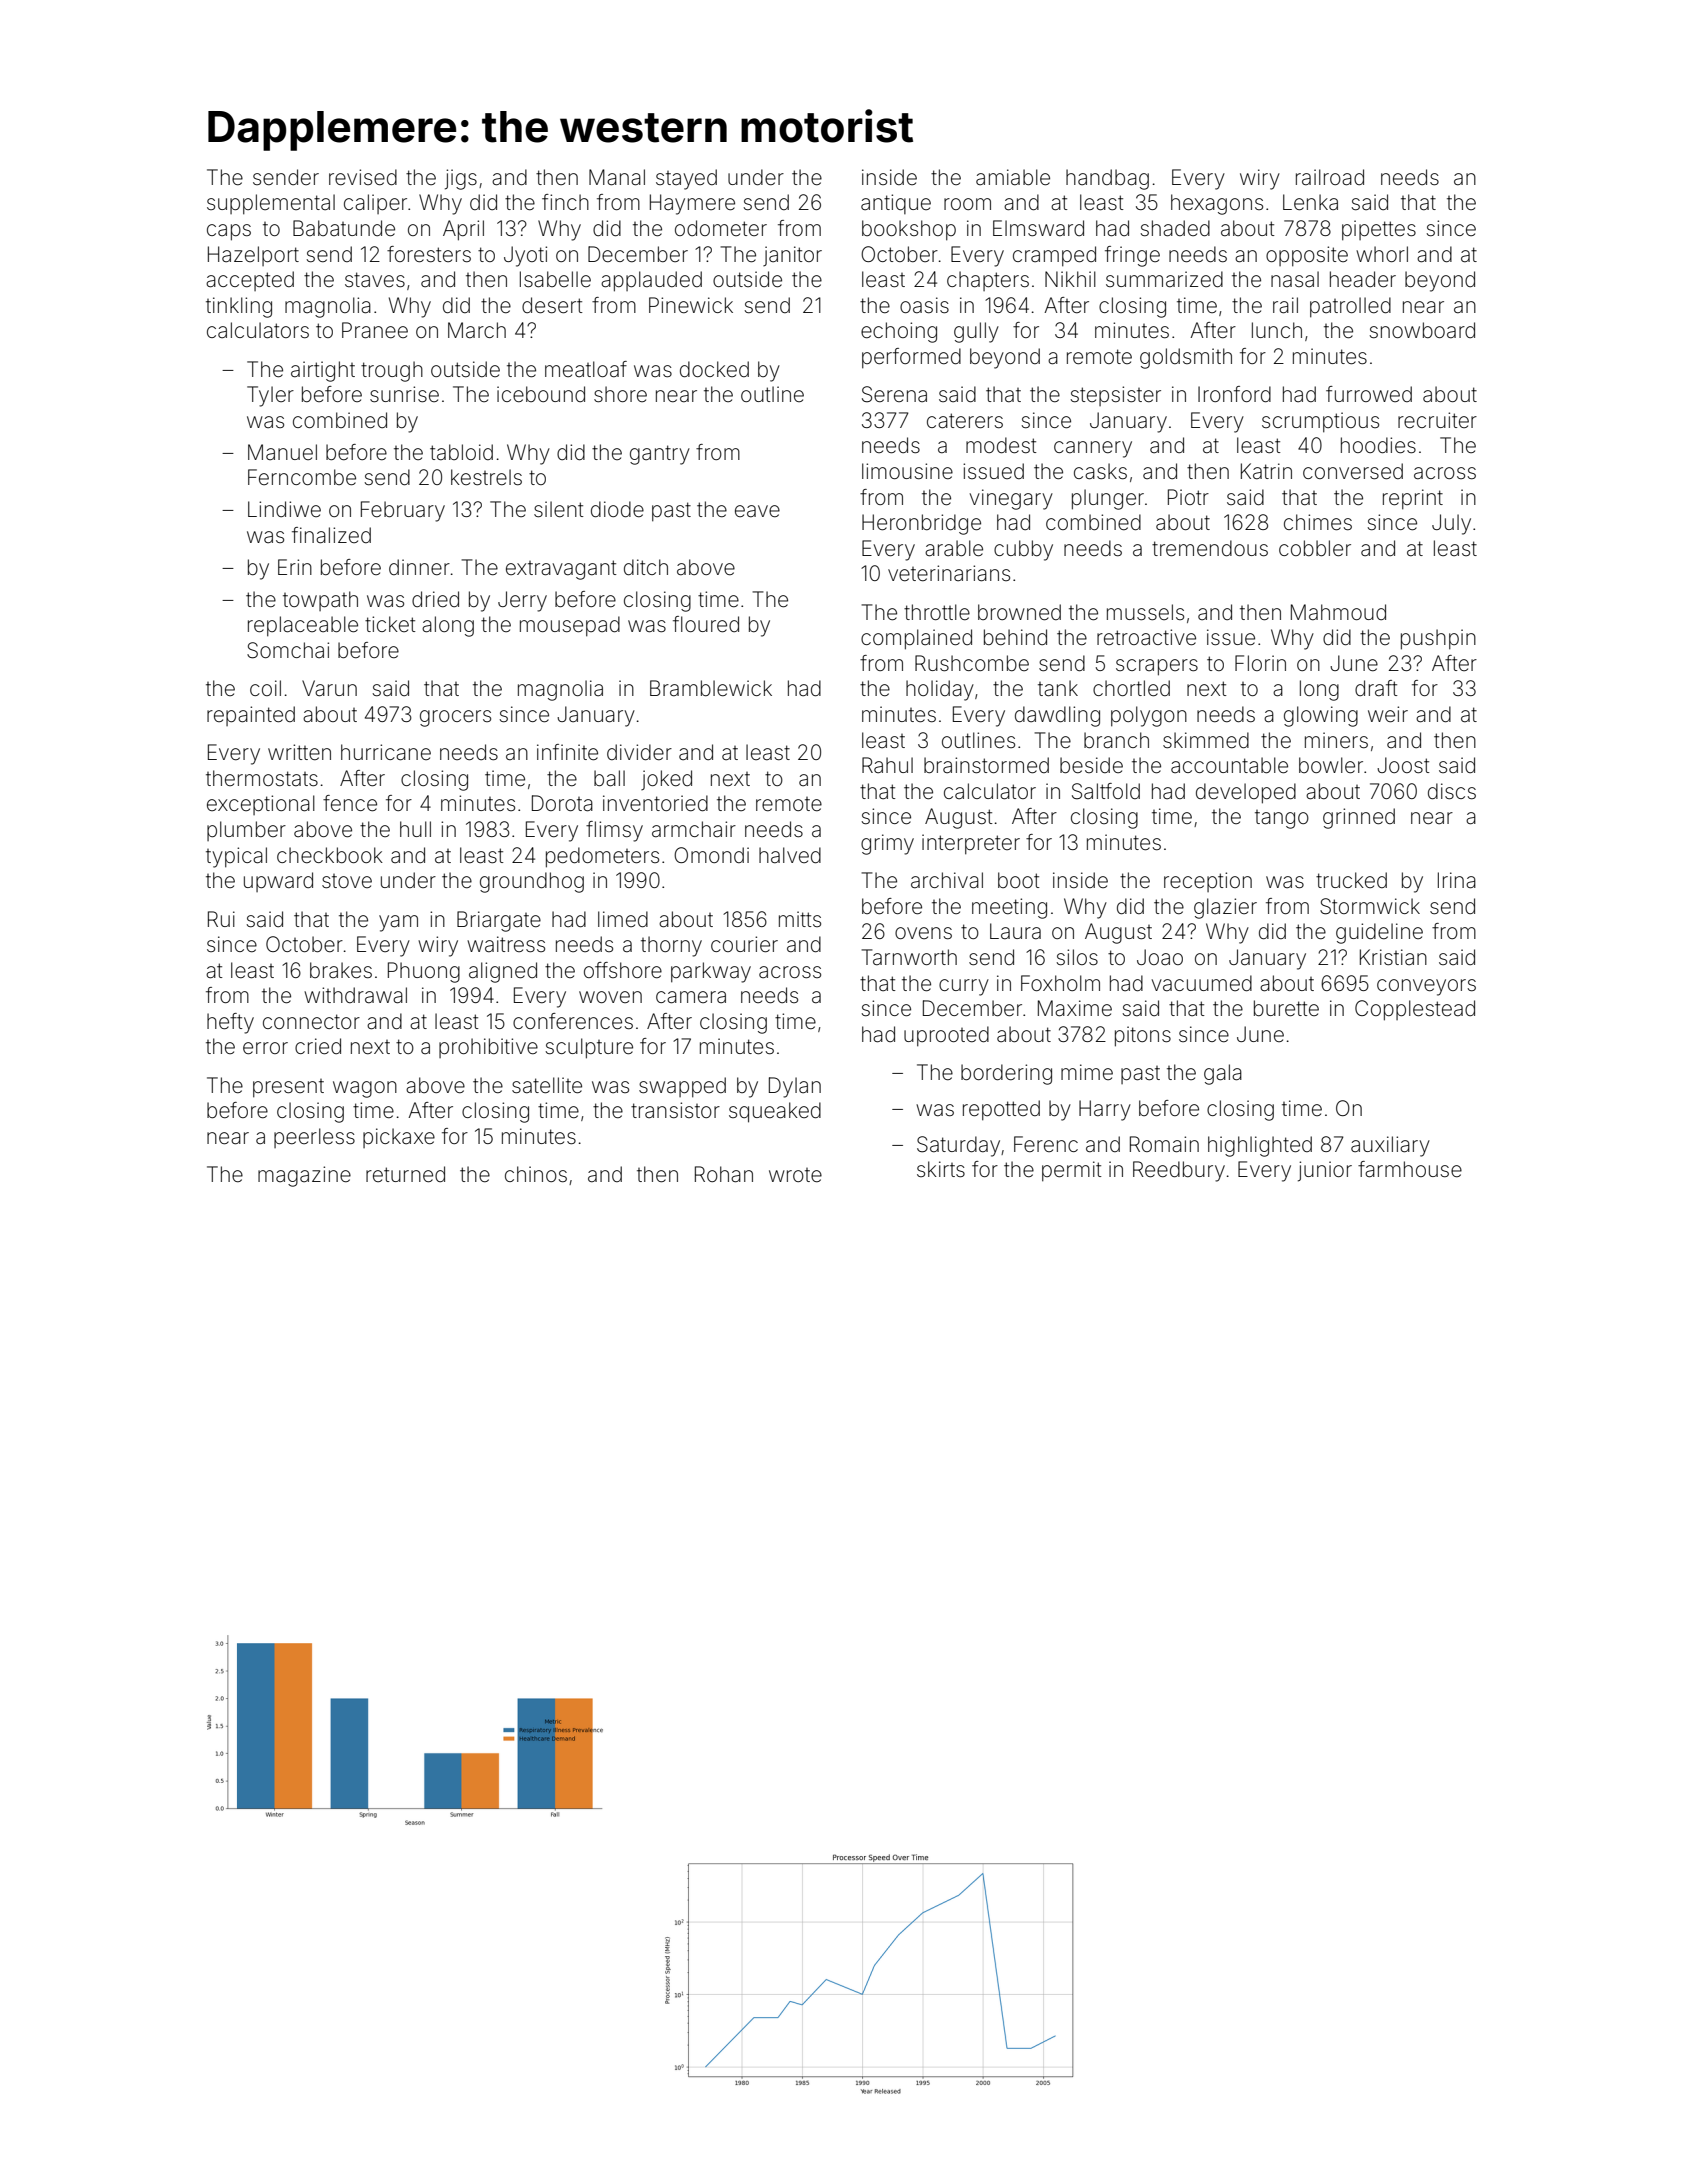  What do you see at coordinates (1107, 179) in the screenshot?
I see `handbag` at bounding box center [1107, 179].
